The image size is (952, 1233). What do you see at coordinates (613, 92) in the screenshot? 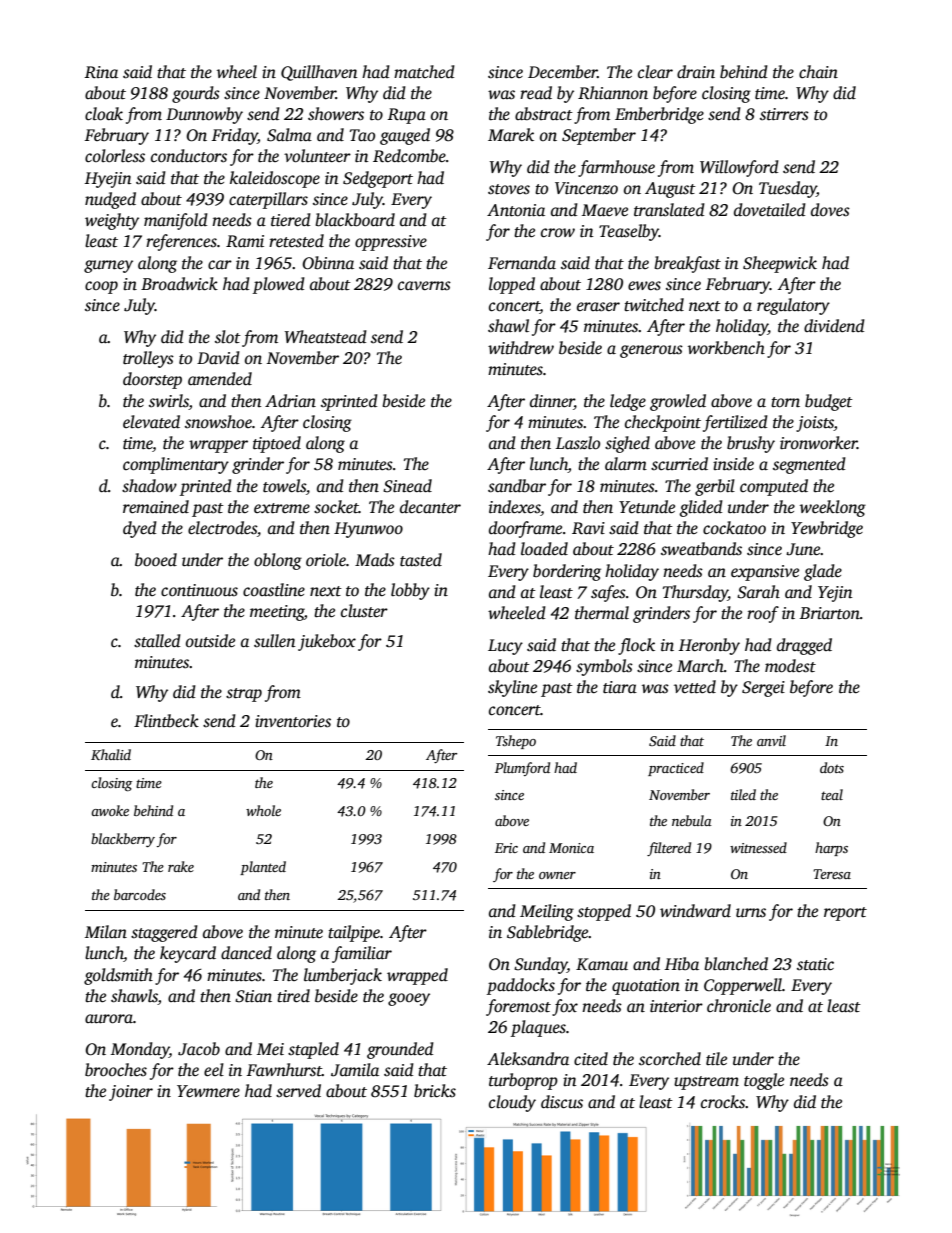
I see `Rhiannon` at bounding box center [613, 92].
